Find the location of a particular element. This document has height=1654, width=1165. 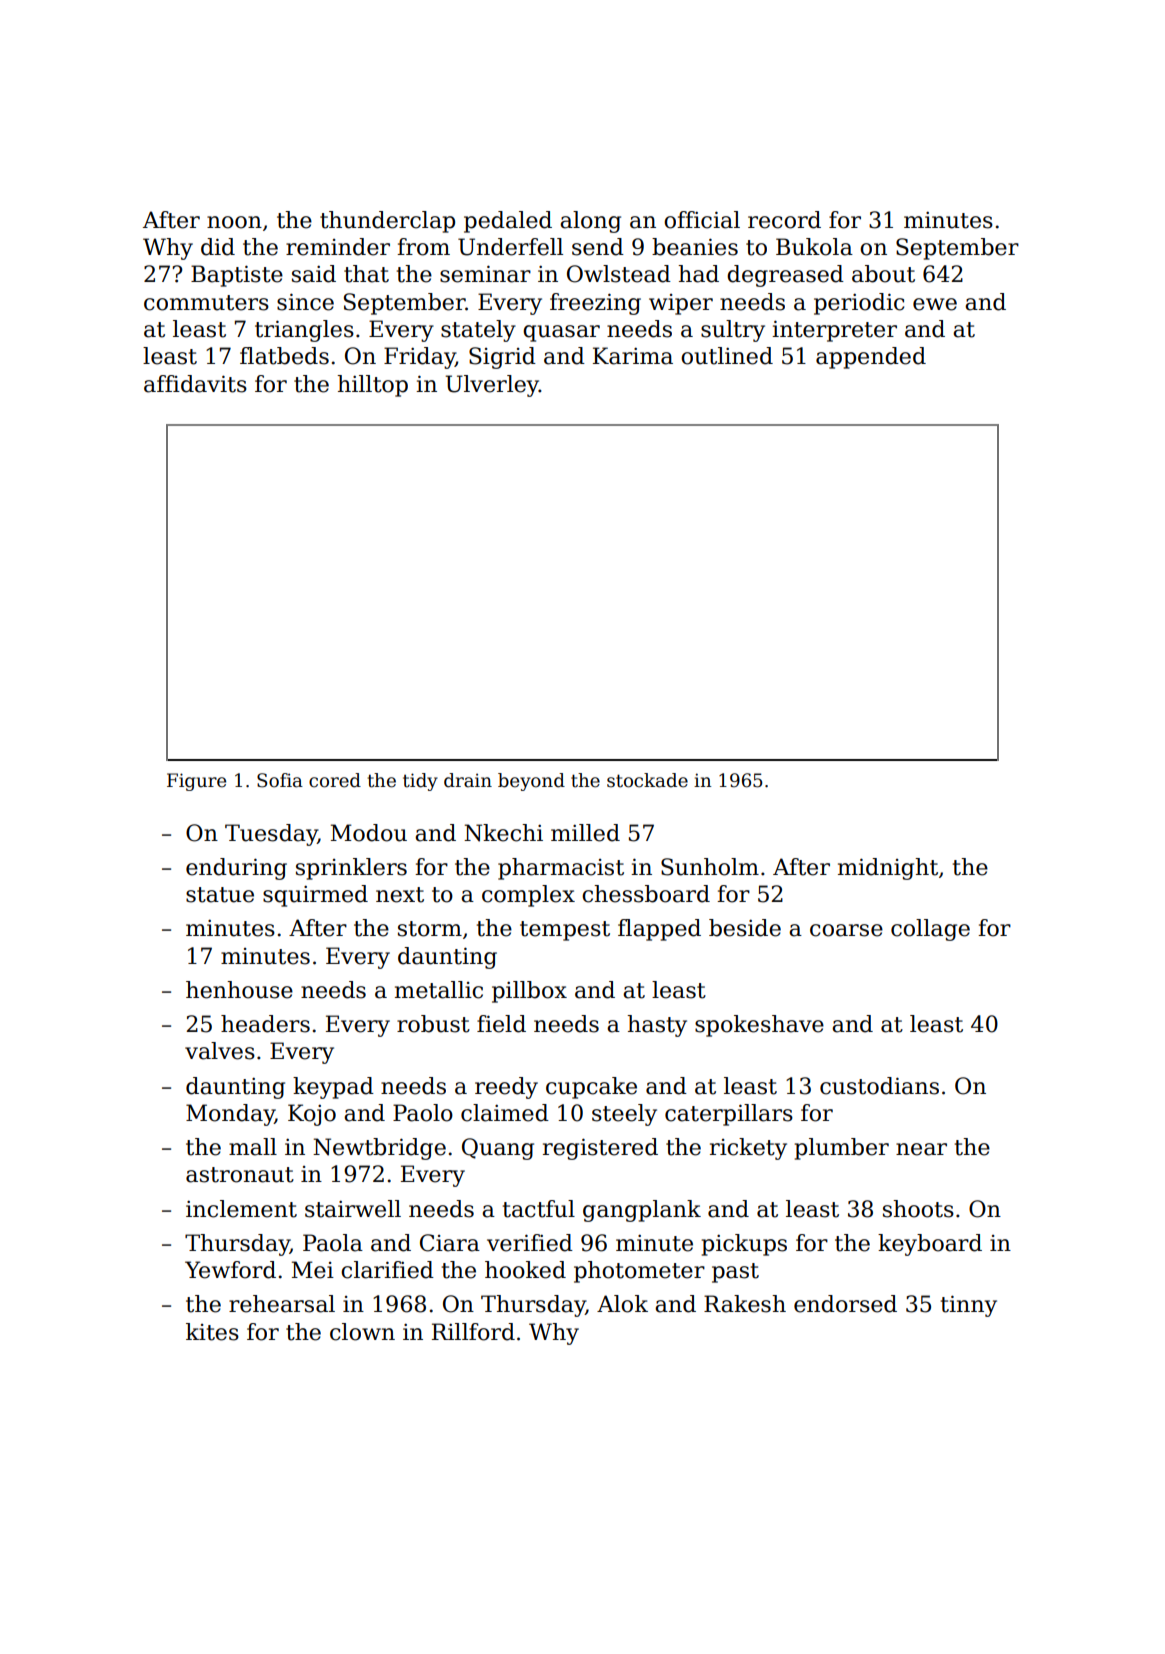

mall is located at coordinates (253, 1147).
